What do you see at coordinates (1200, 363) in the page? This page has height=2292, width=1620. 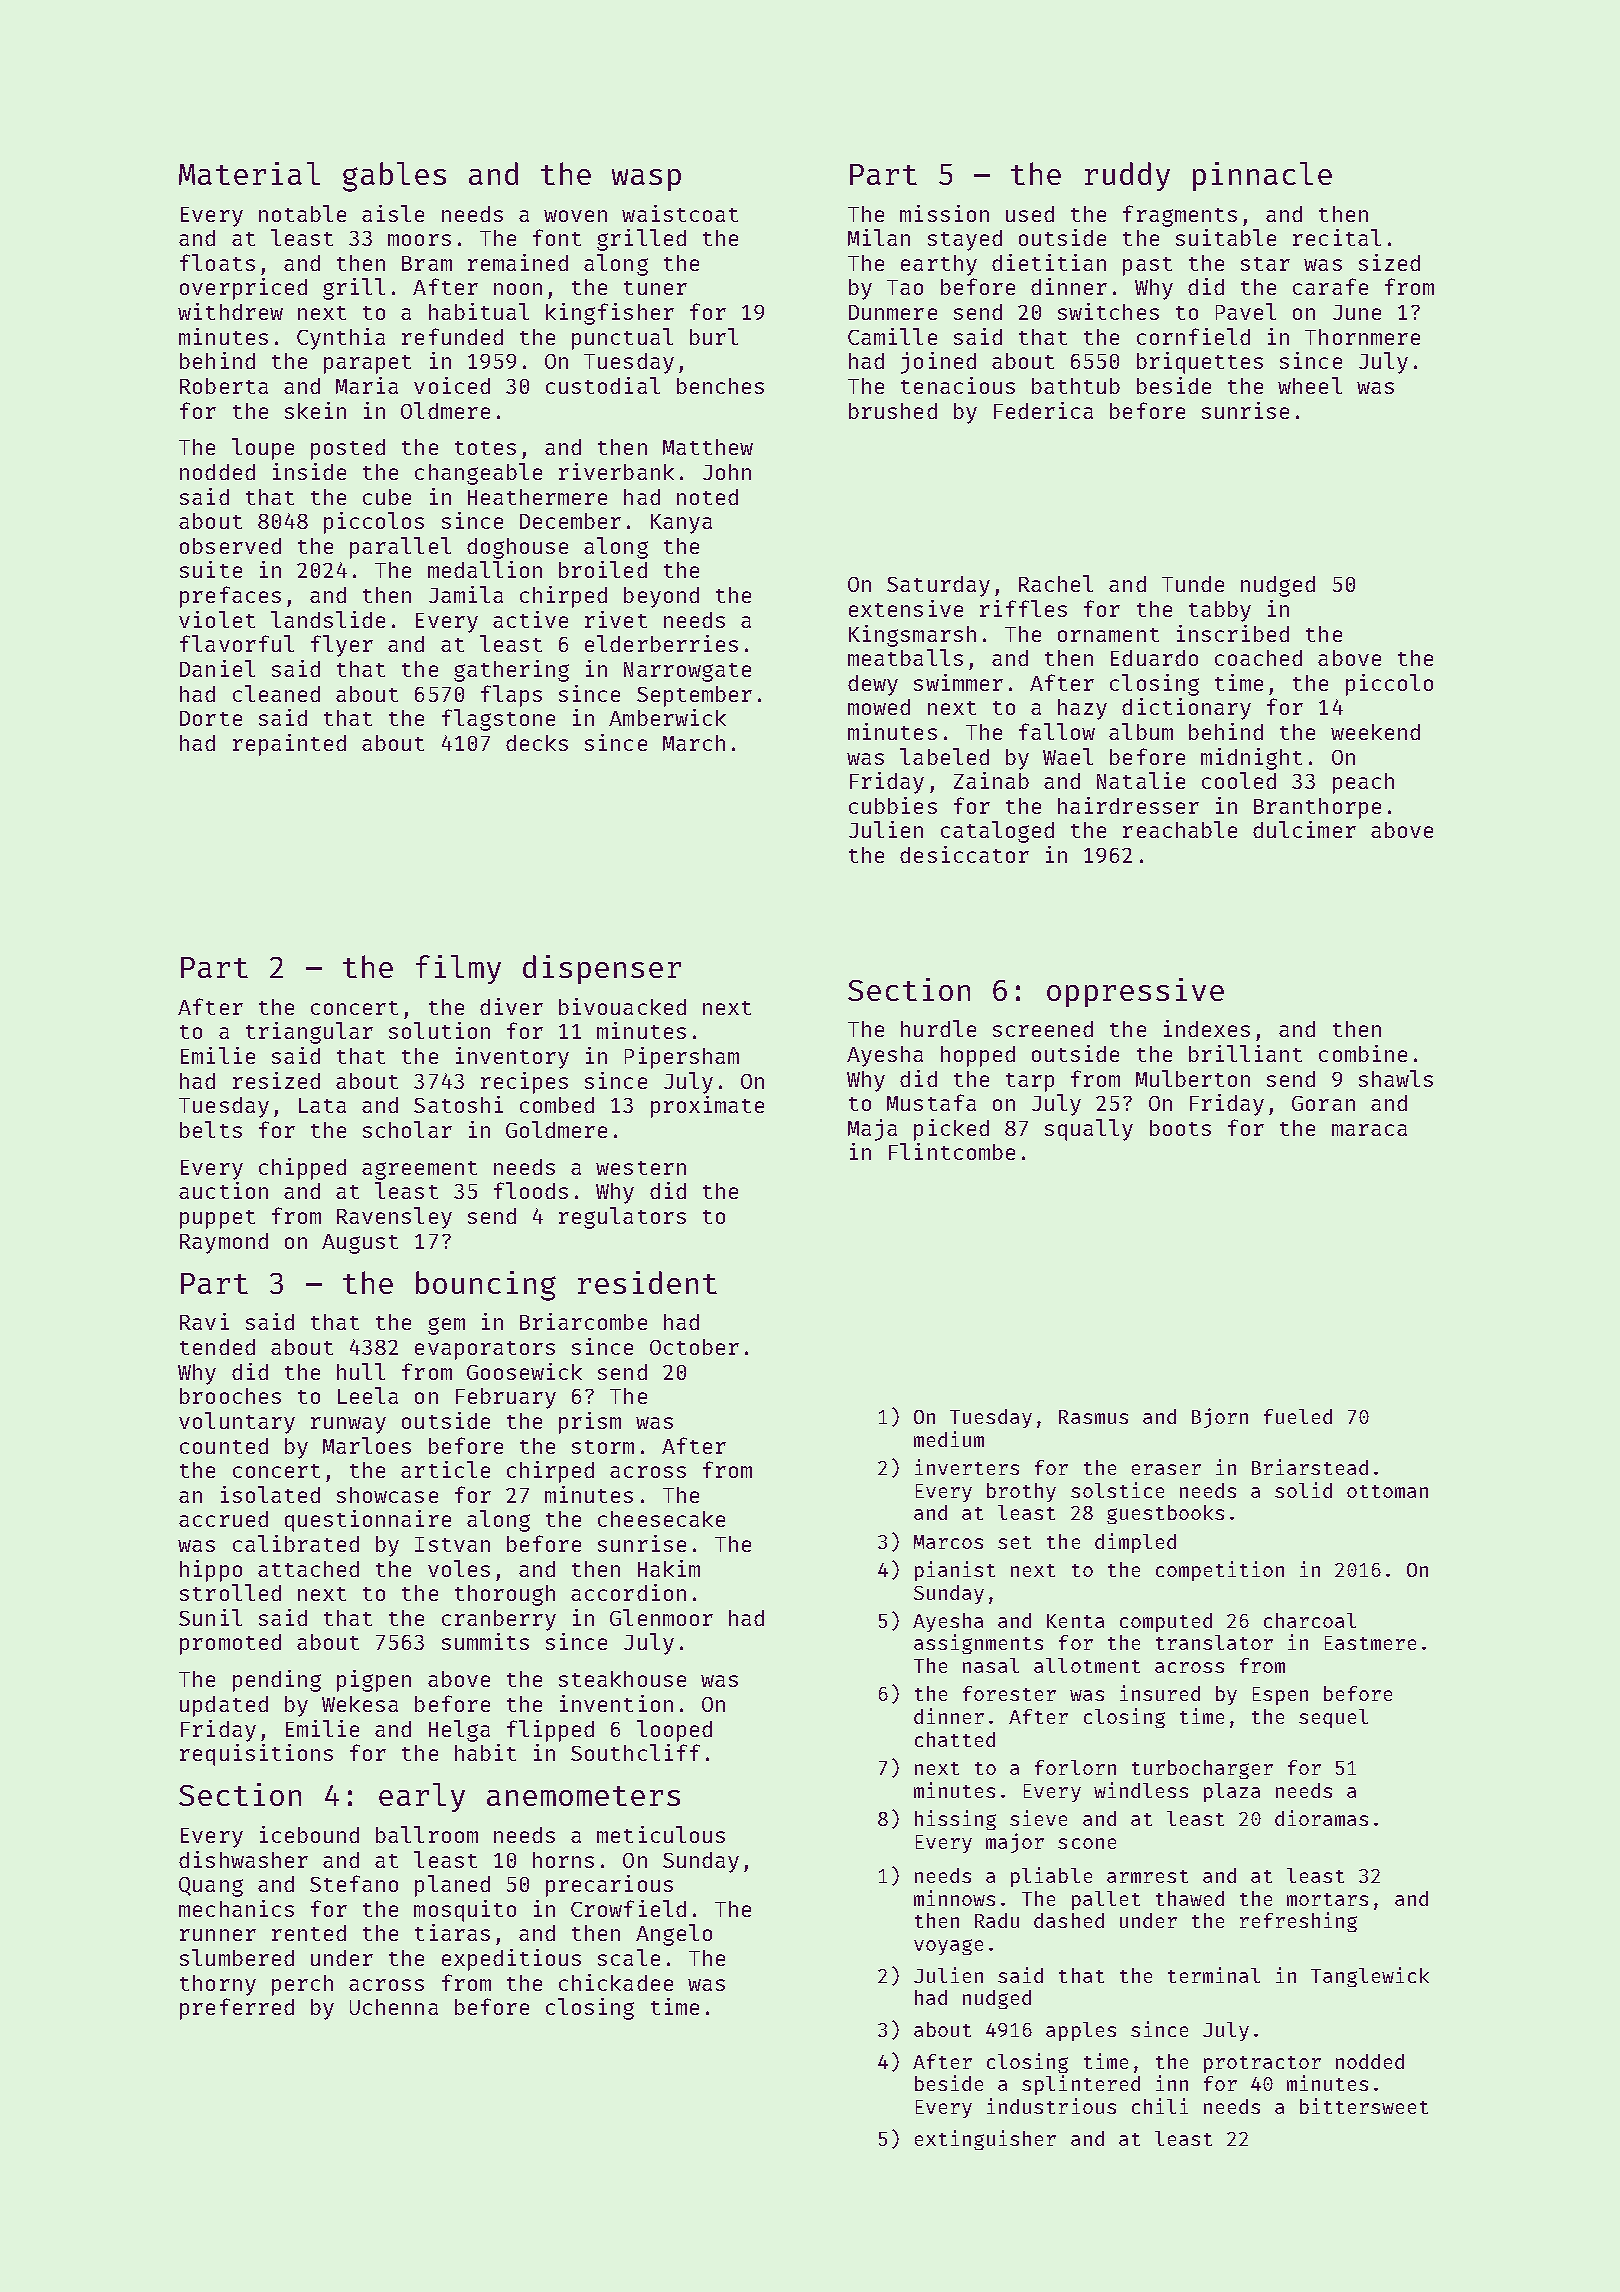 I see `briquettes` at bounding box center [1200, 363].
